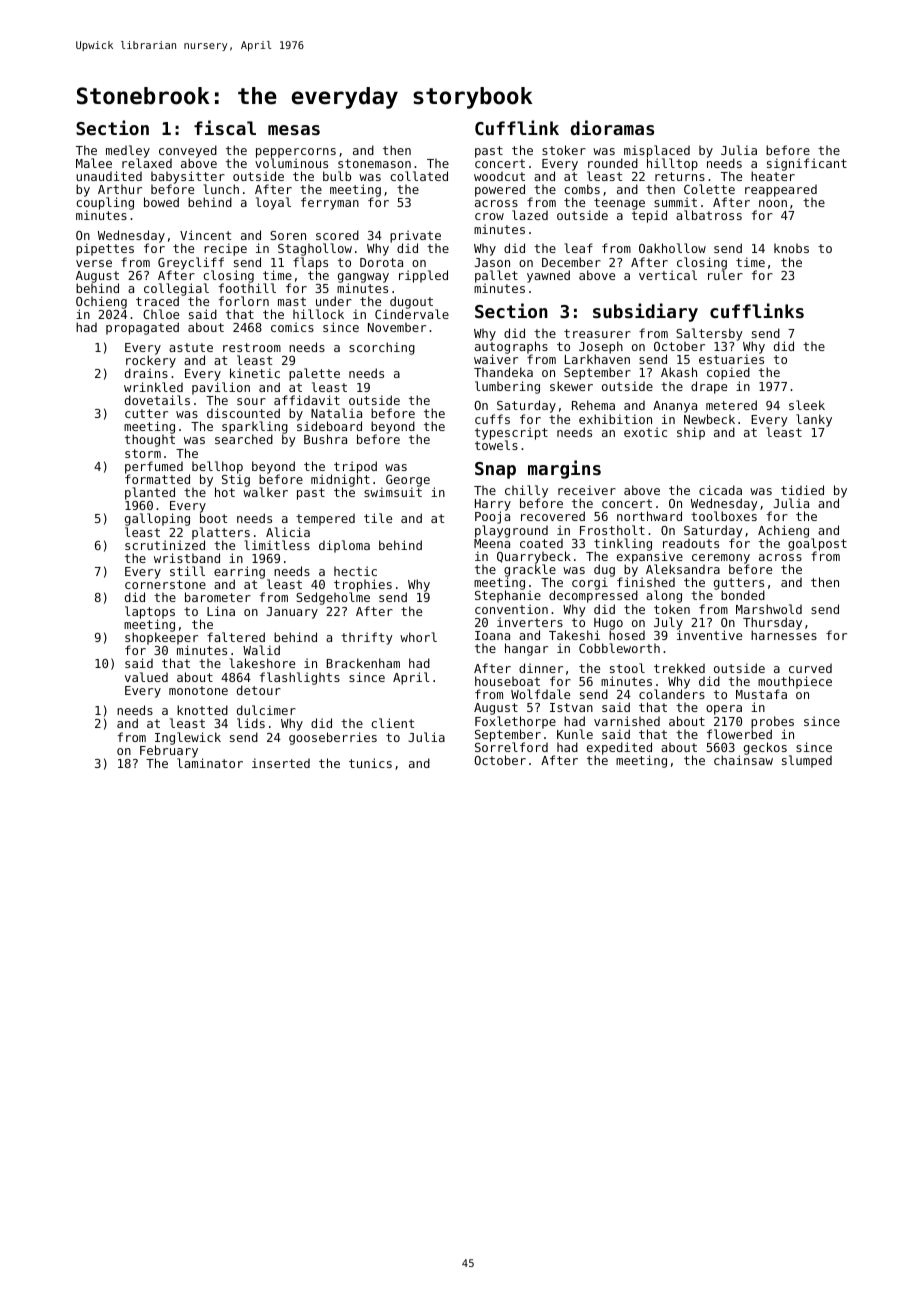 This document has height=1308, width=924. What do you see at coordinates (150, 441) in the document?
I see `thought` at bounding box center [150, 441].
